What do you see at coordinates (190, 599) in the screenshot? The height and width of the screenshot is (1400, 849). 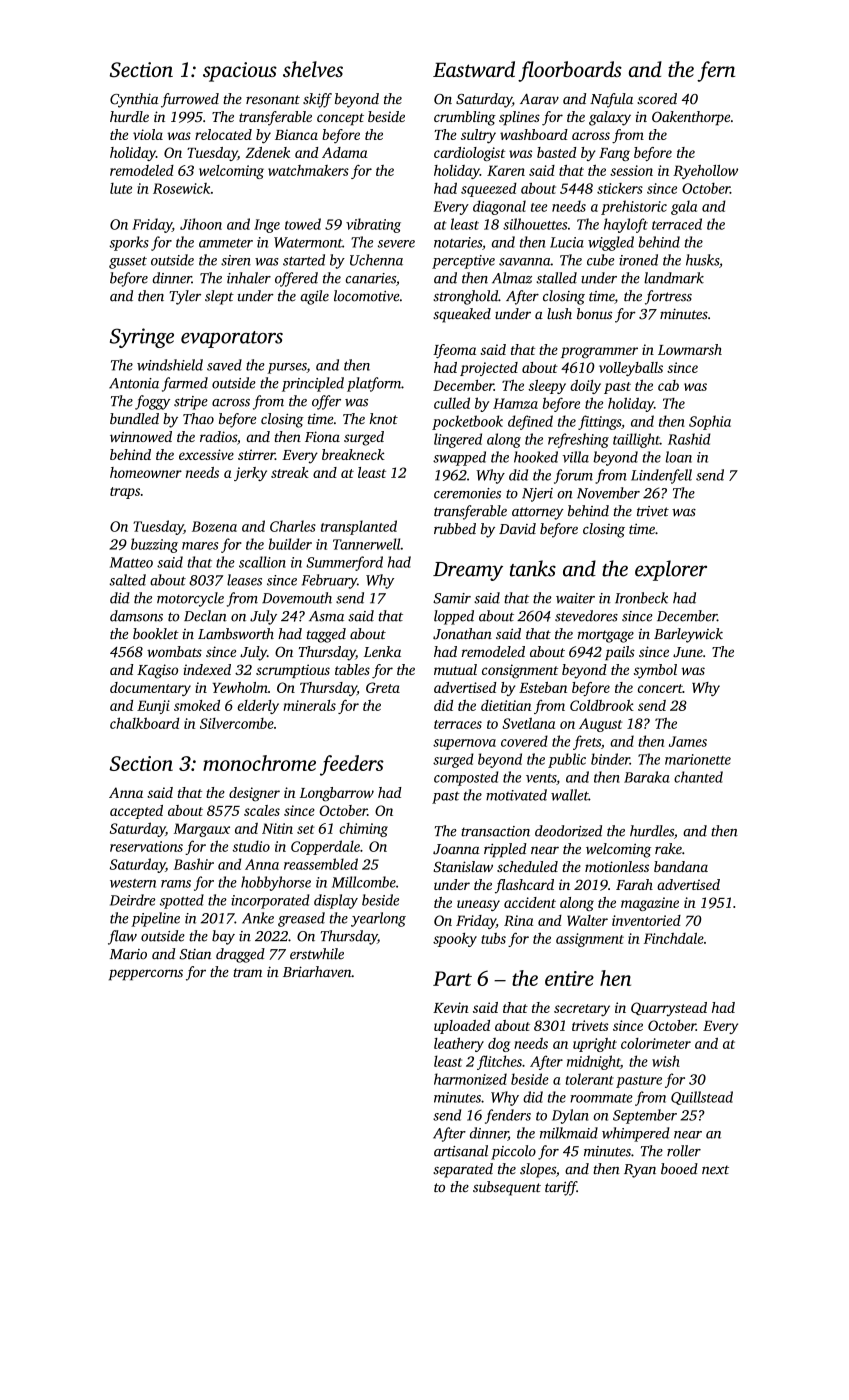 I see `motorcycle` at bounding box center [190, 599].
